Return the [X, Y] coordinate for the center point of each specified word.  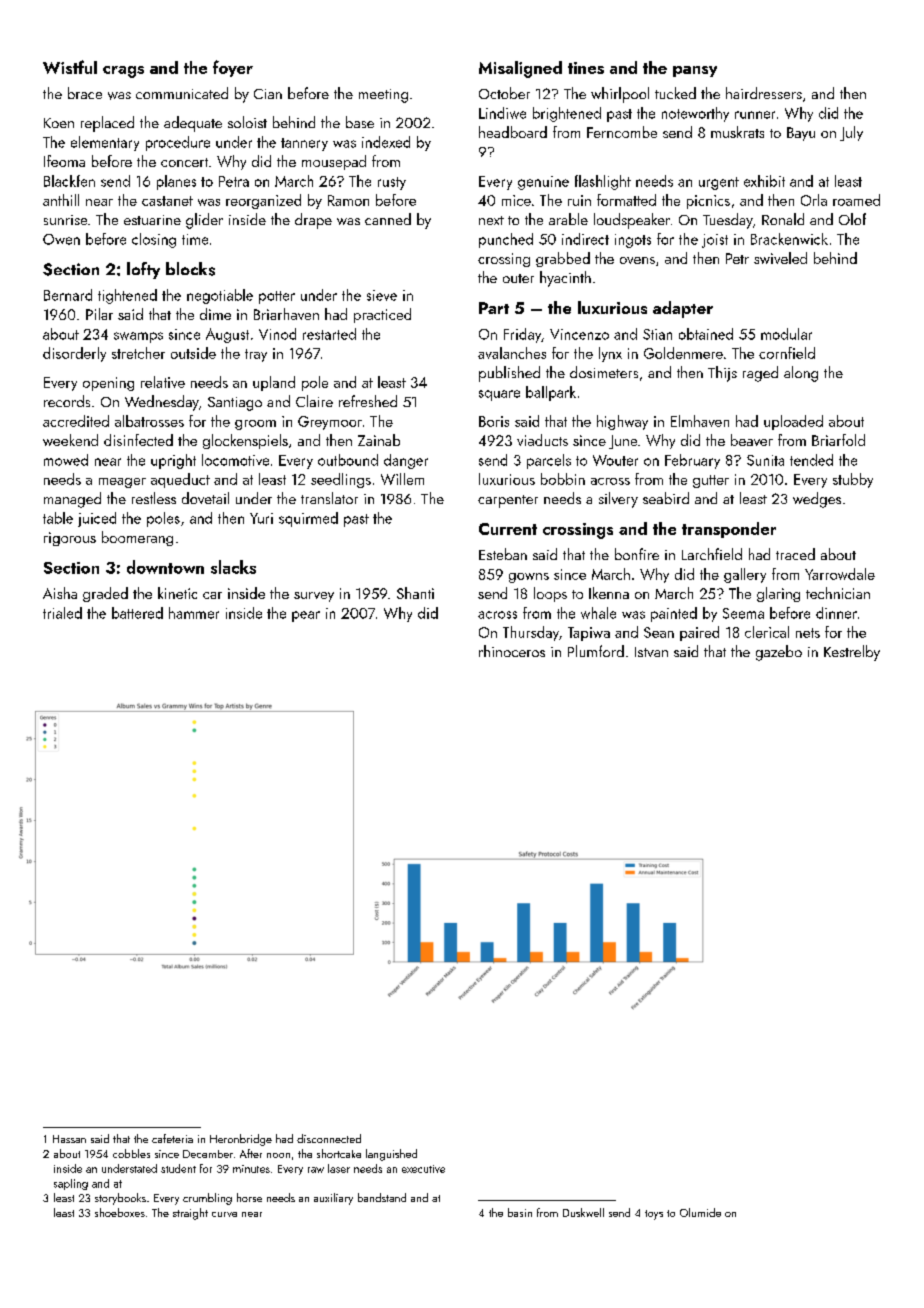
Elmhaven [700, 421]
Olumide [700, 1212]
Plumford [596, 651]
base [360, 122]
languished [391, 1155]
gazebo [779, 653]
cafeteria [172, 1138]
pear [306, 616]
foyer [233, 68]
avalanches [512, 353]
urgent [719, 183]
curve [224, 1214]
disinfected [138, 440]
